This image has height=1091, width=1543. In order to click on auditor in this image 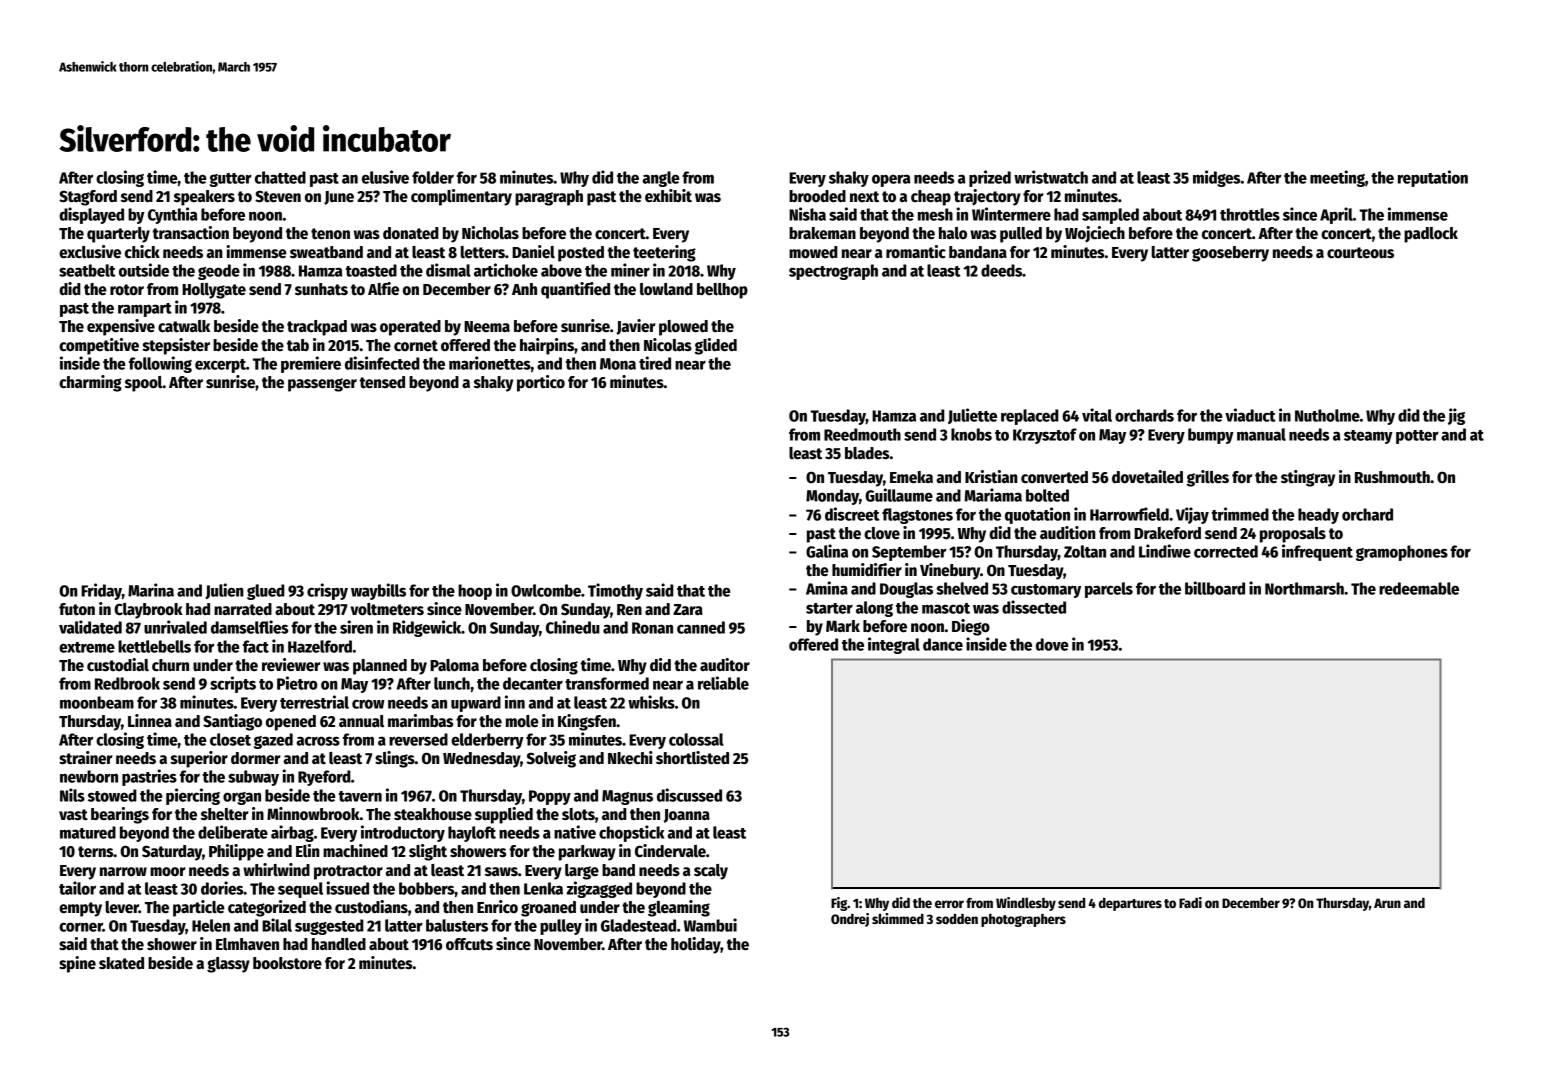, I will do `click(725, 664)`.
